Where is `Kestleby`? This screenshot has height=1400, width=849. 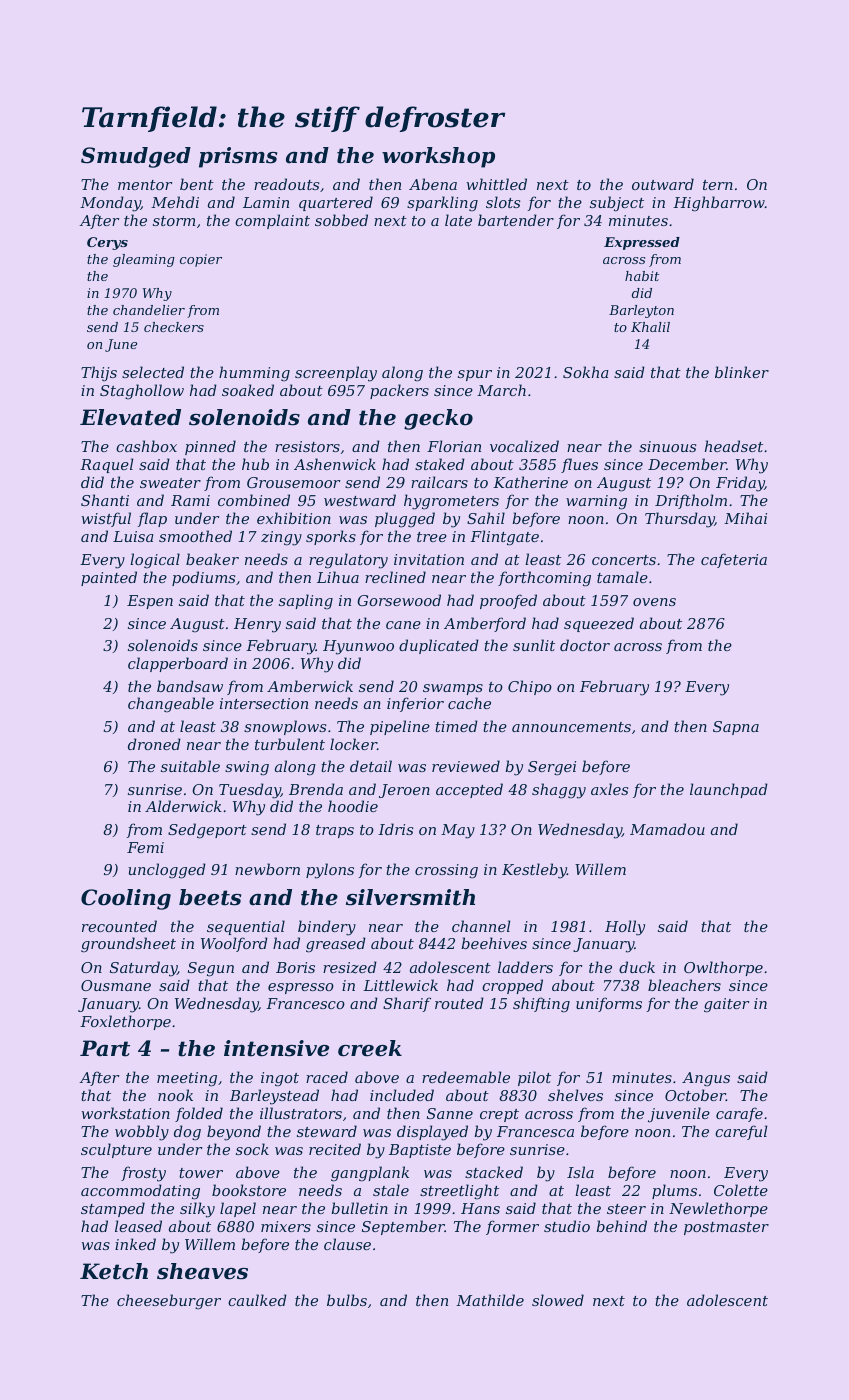 Kestleby is located at coordinates (534, 871).
